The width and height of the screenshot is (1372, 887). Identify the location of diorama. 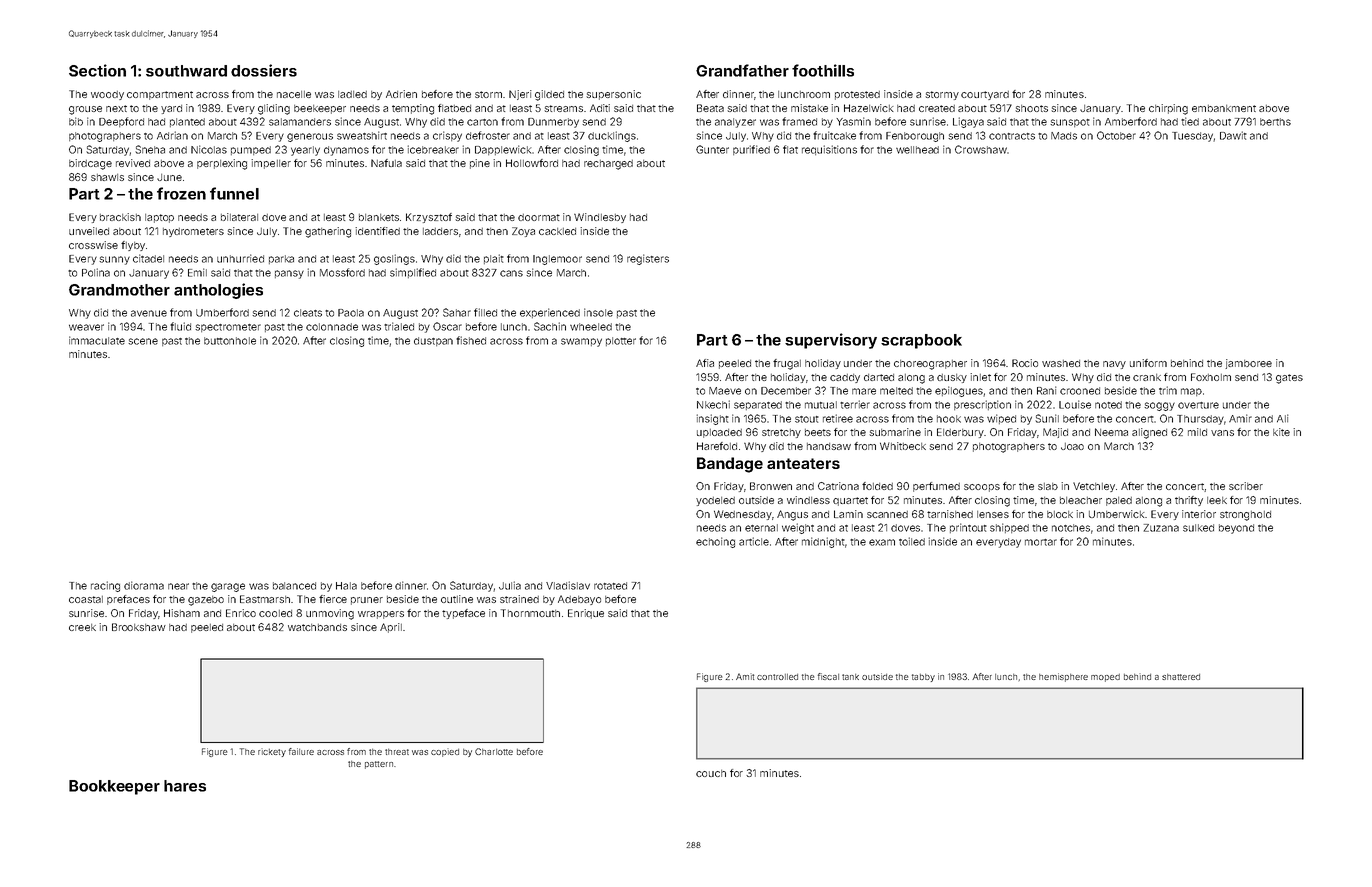
(144, 585).
